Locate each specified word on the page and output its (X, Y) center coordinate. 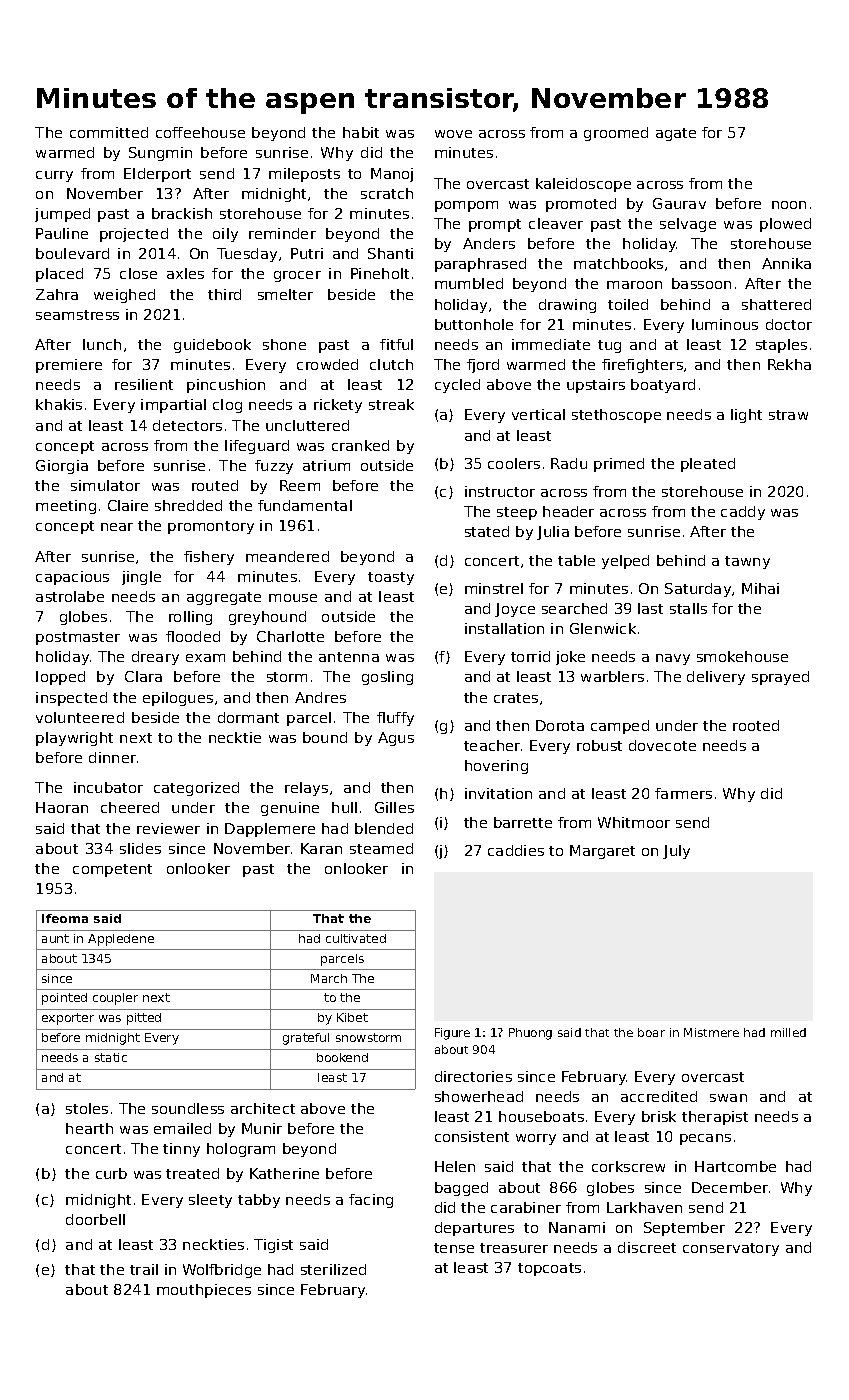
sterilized (333, 1269)
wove (453, 134)
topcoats (549, 1269)
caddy (743, 513)
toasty (391, 578)
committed (109, 132)
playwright (74, 739)
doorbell (95, 1219)
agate (676, 134)
